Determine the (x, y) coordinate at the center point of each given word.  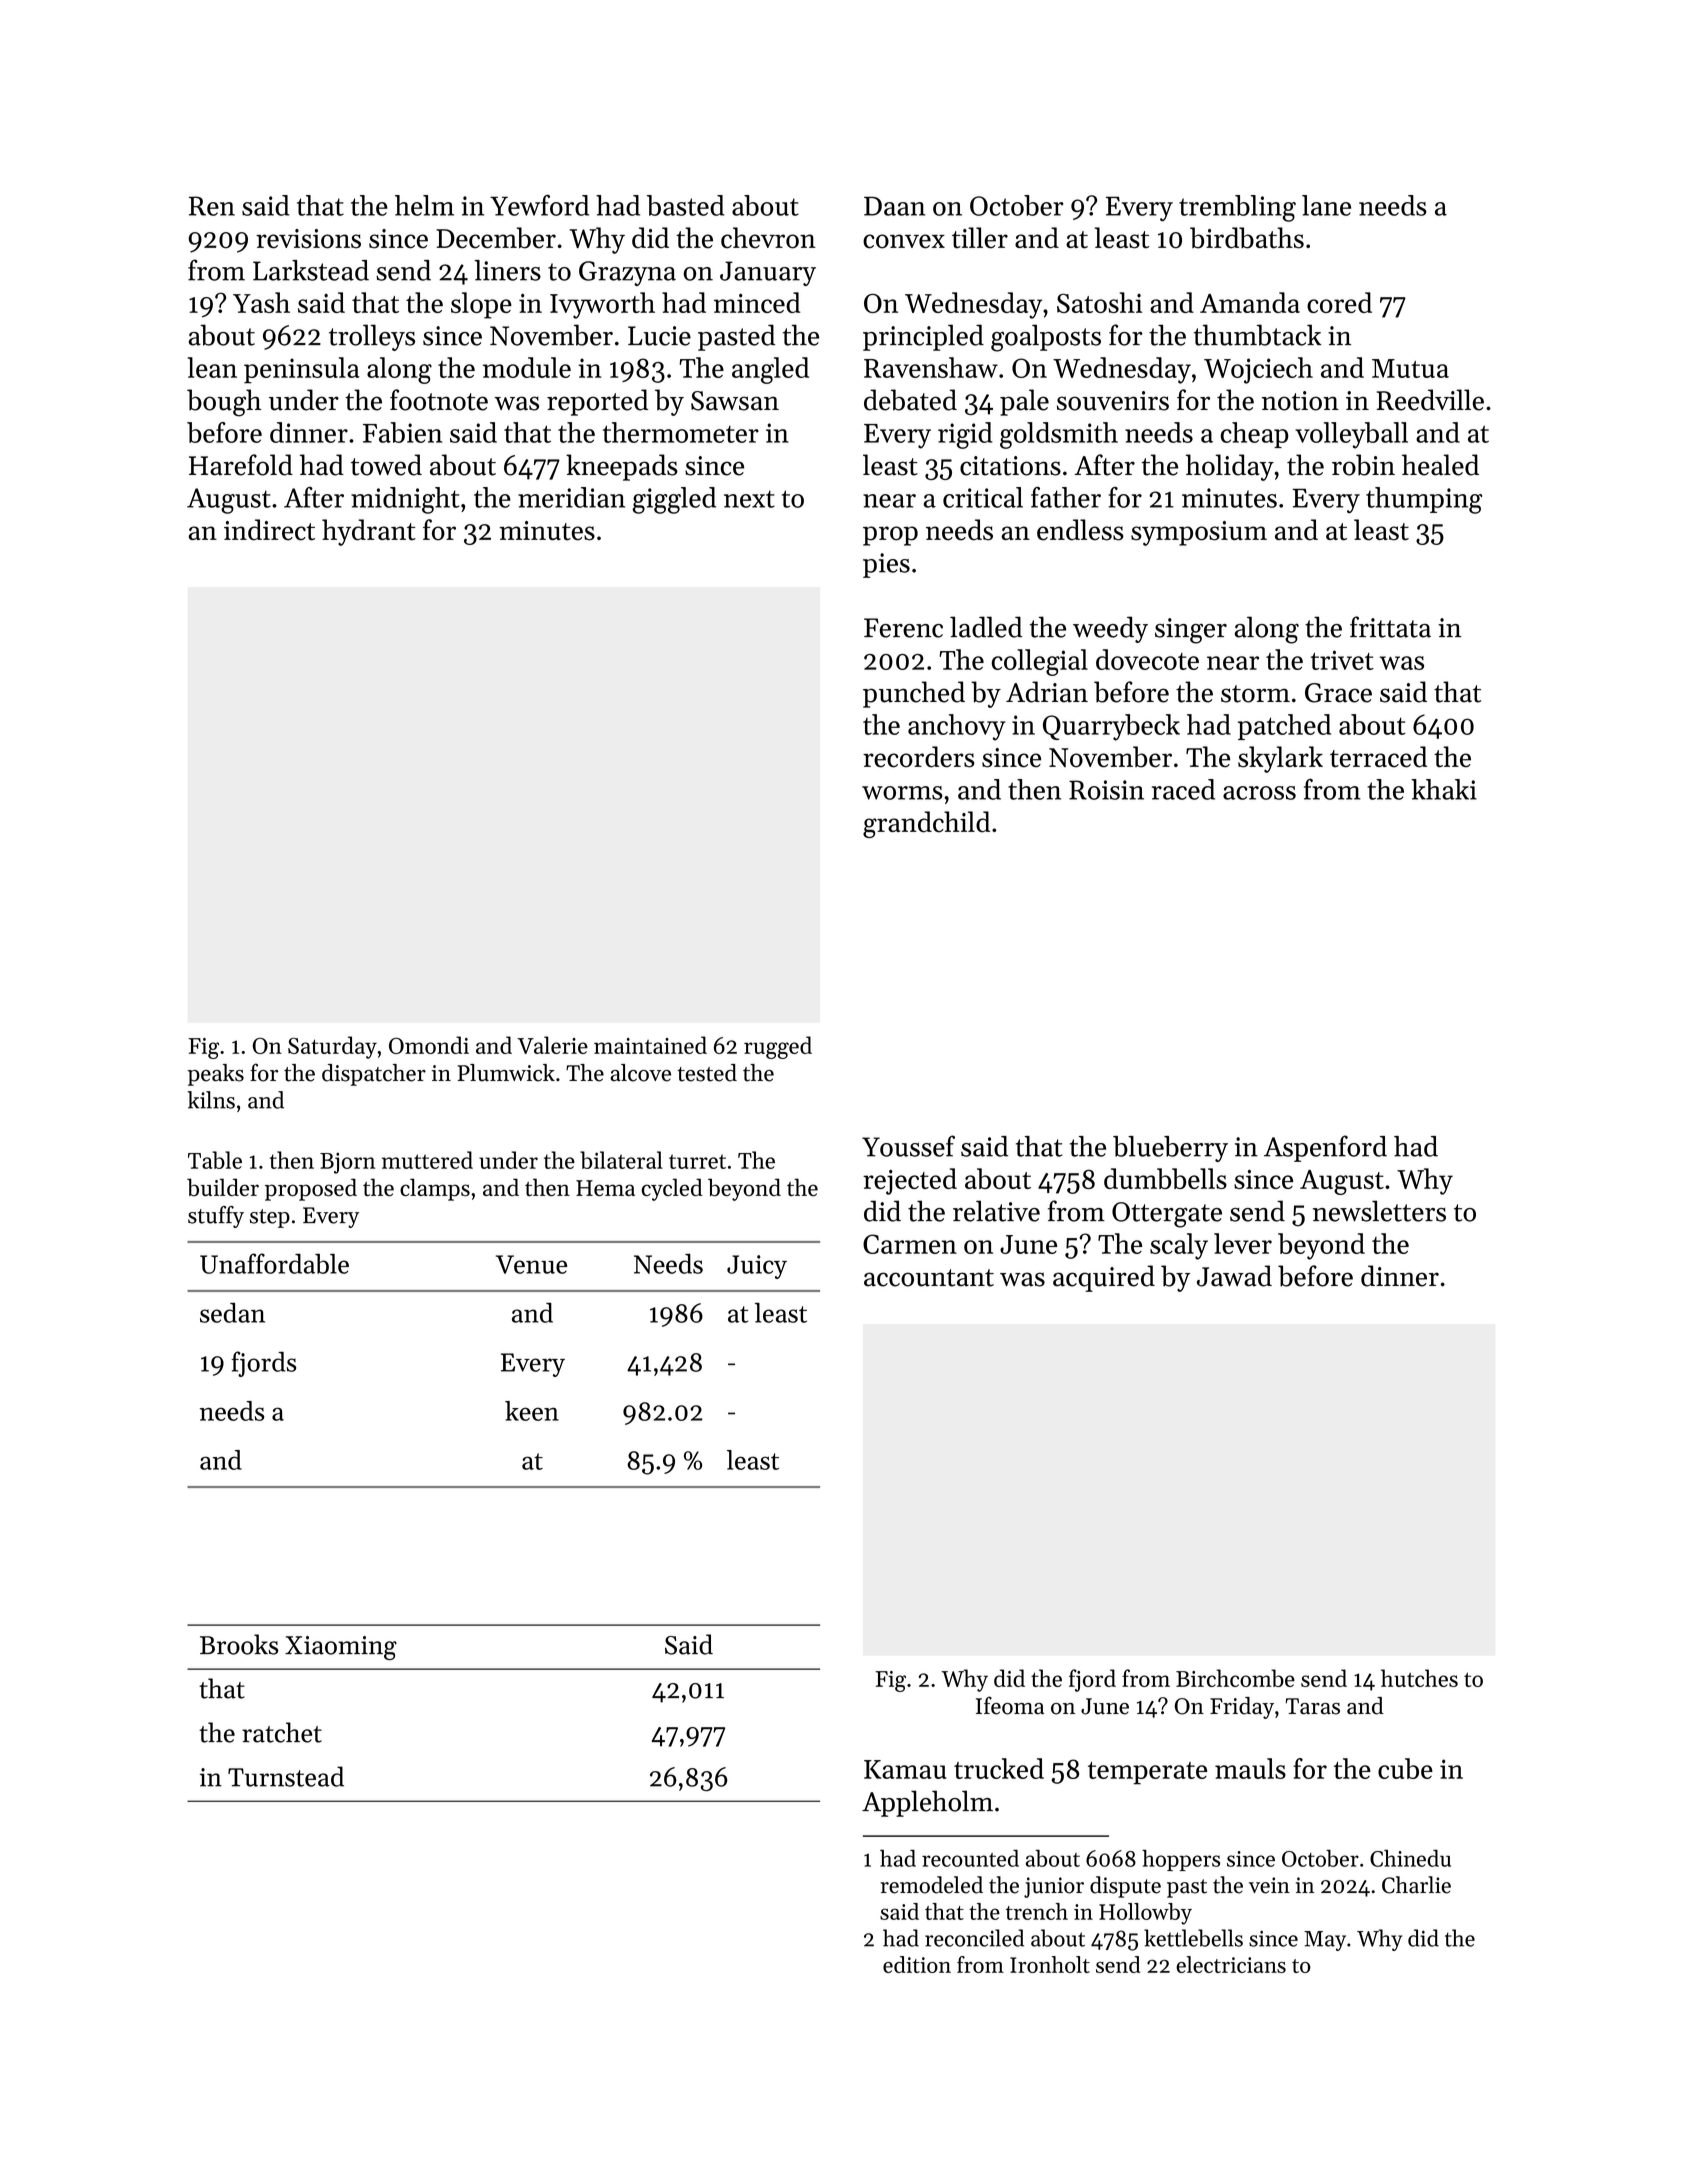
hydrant (369, 532)
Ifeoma (1010, 1705)
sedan (232, 1313)
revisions (308, 239)
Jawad (1234, 1276)
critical (983, 497)
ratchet (282, 1732)
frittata (1390, 627)
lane (1326, 205)
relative (996, 1211)
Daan (895, 206)
